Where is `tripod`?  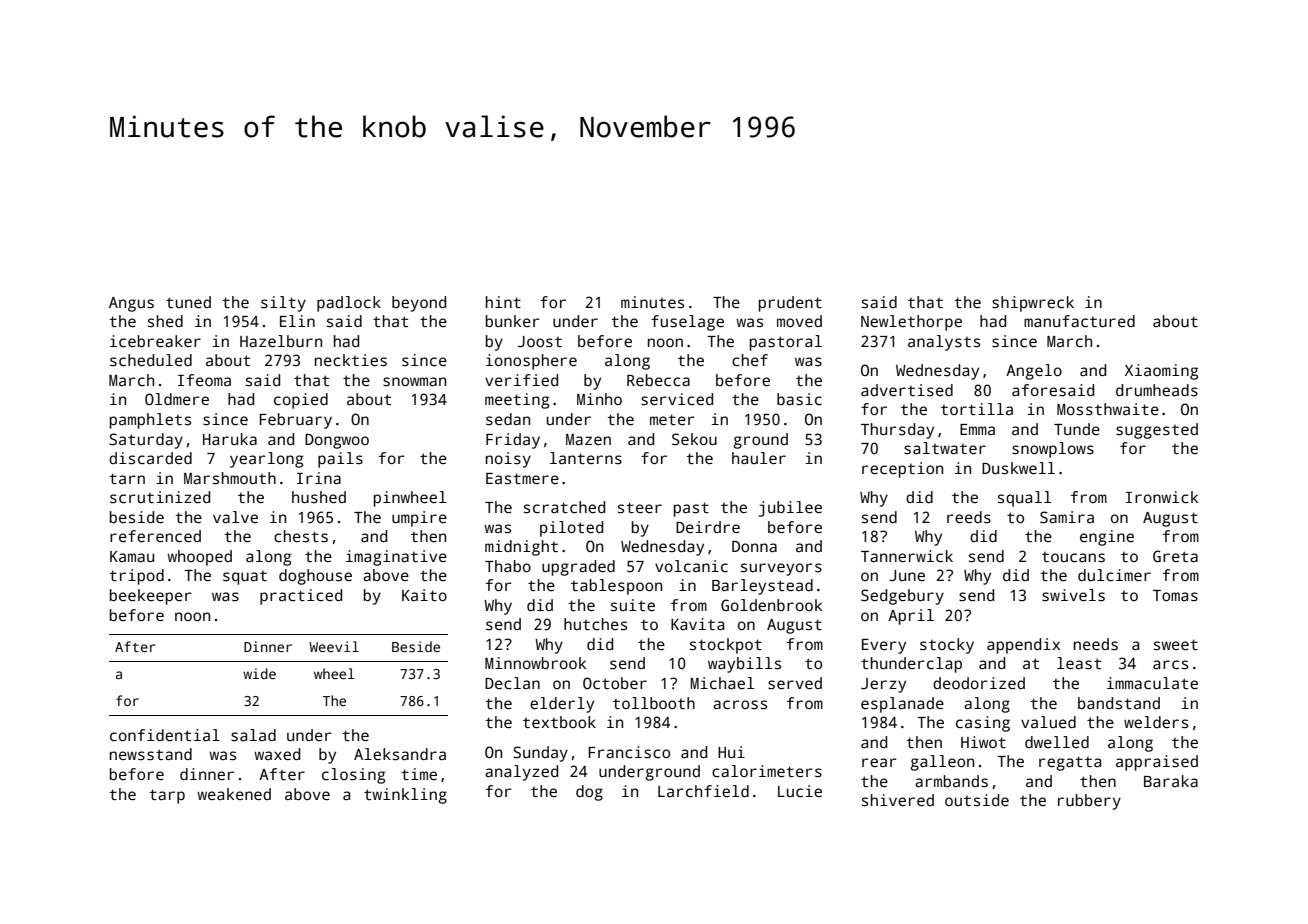 tripod is located at coordinates (136, 577).
